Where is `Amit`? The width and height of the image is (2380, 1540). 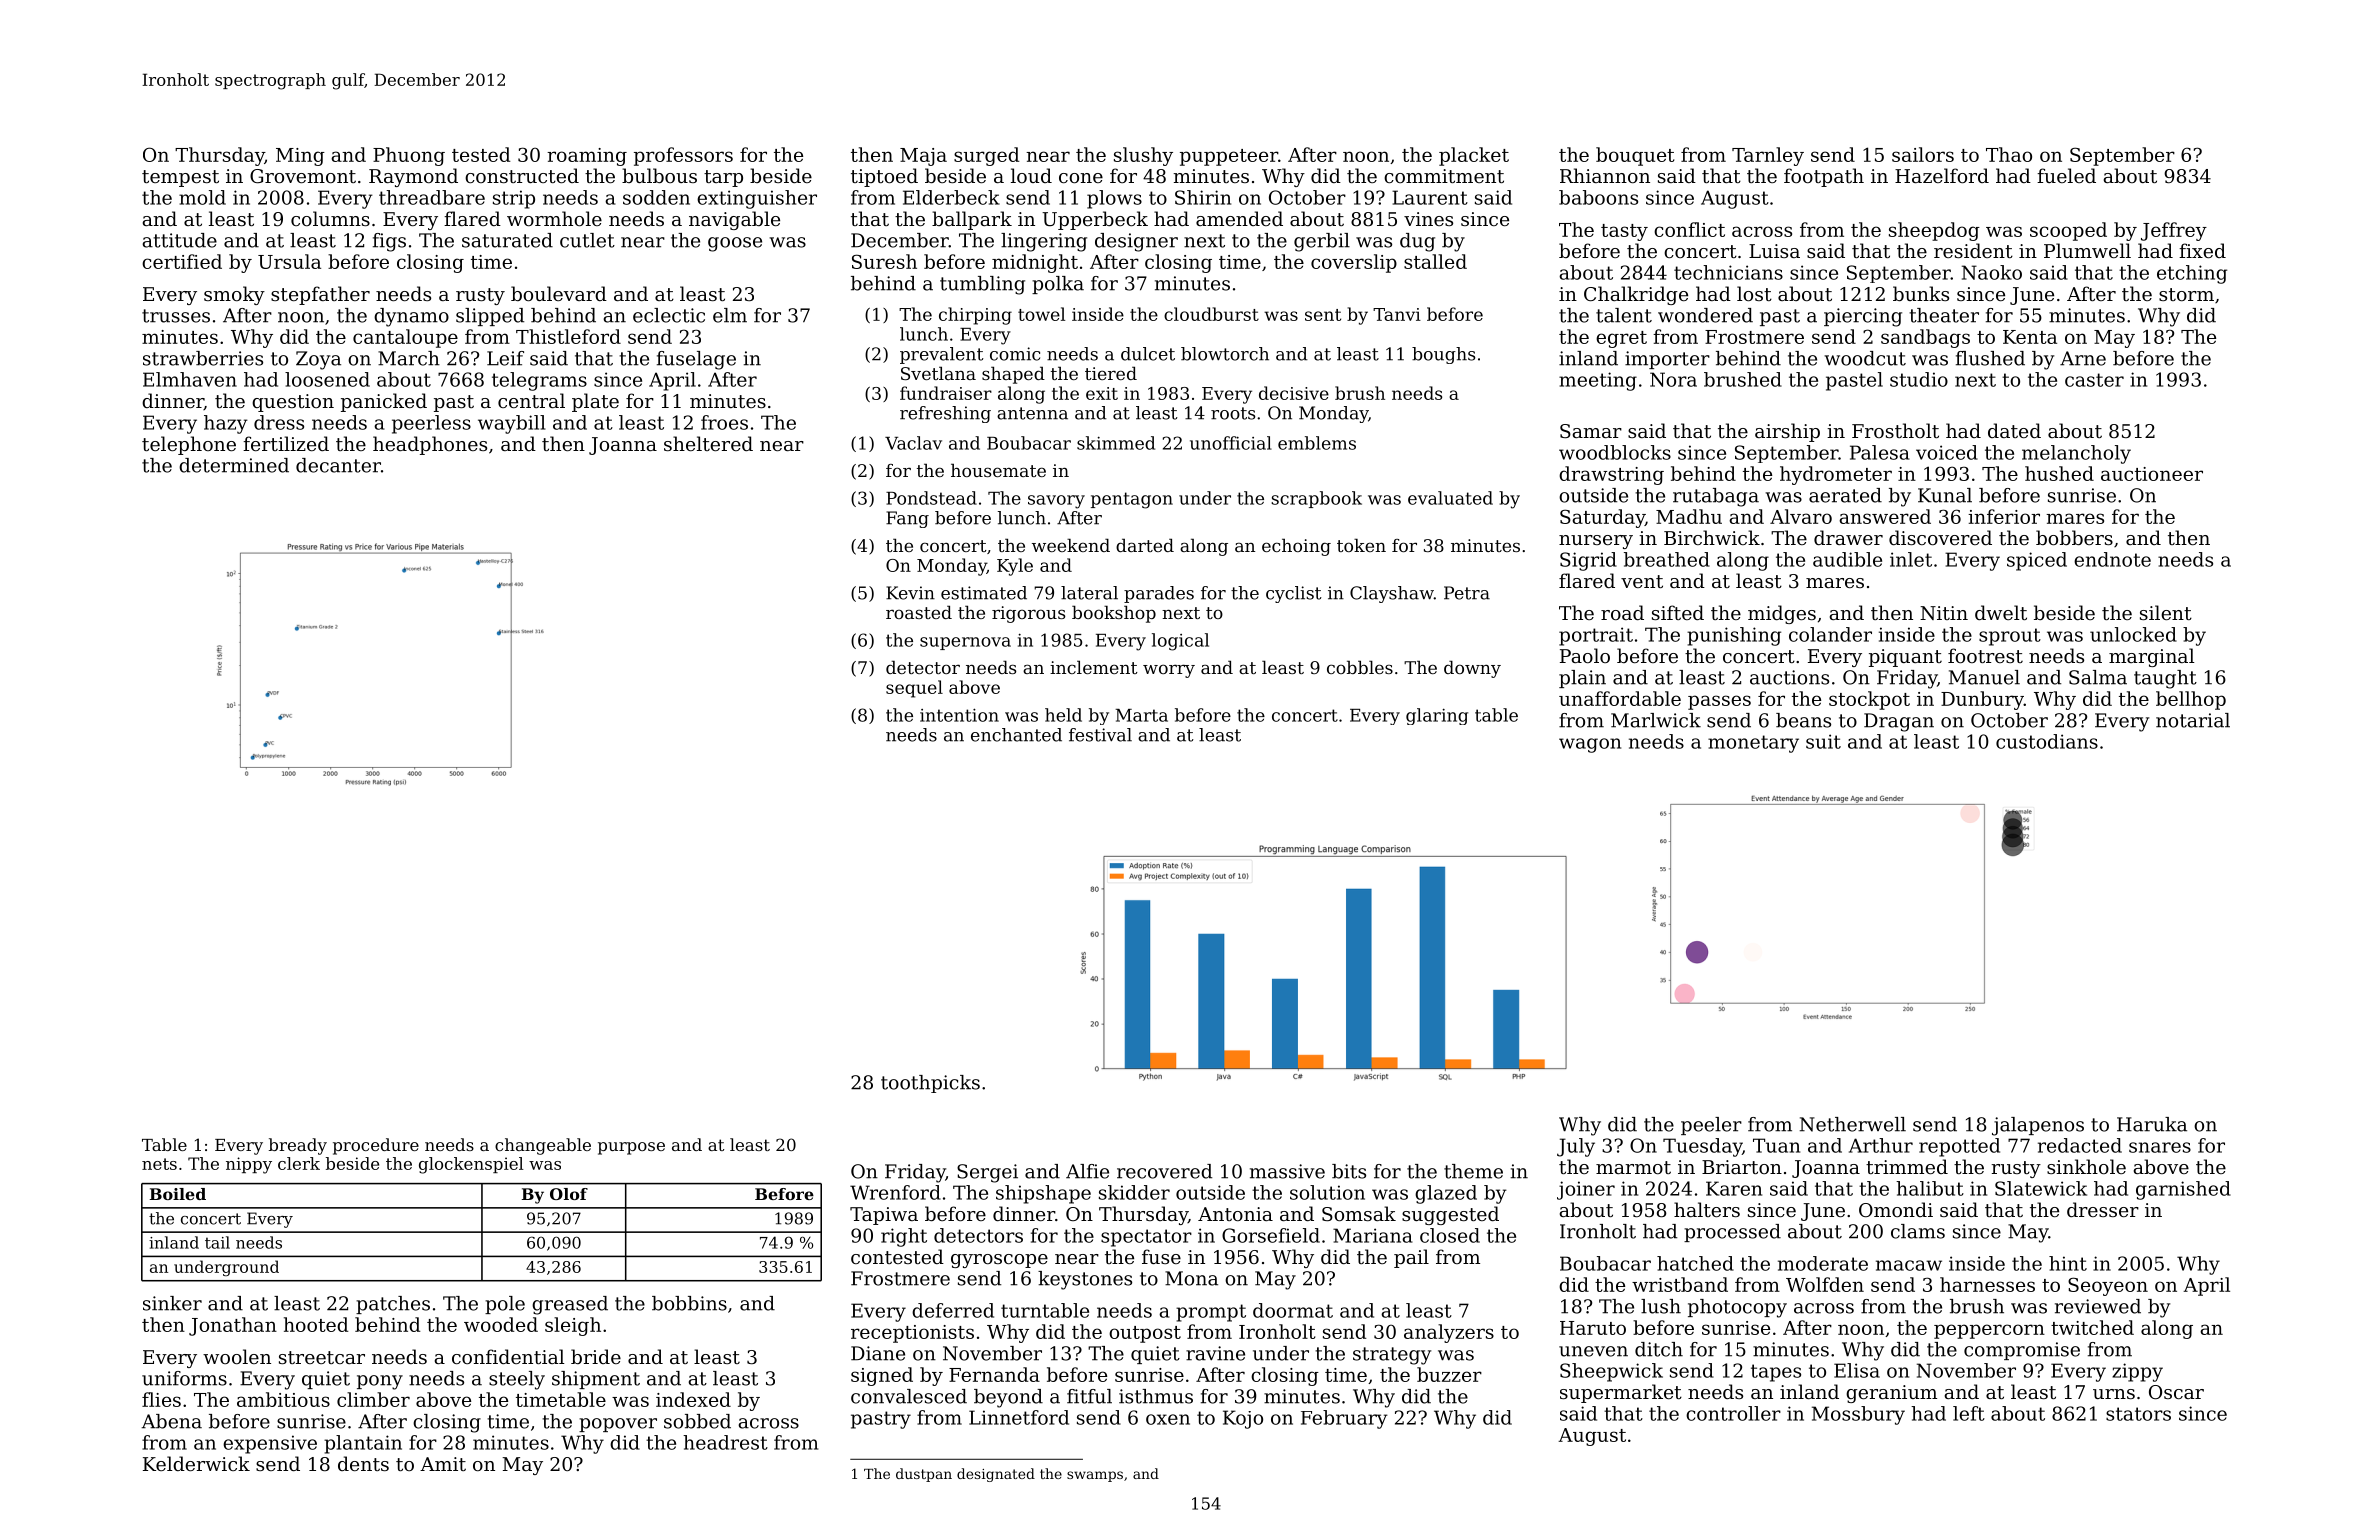 Amit is located at coordinates (443, 1464).
